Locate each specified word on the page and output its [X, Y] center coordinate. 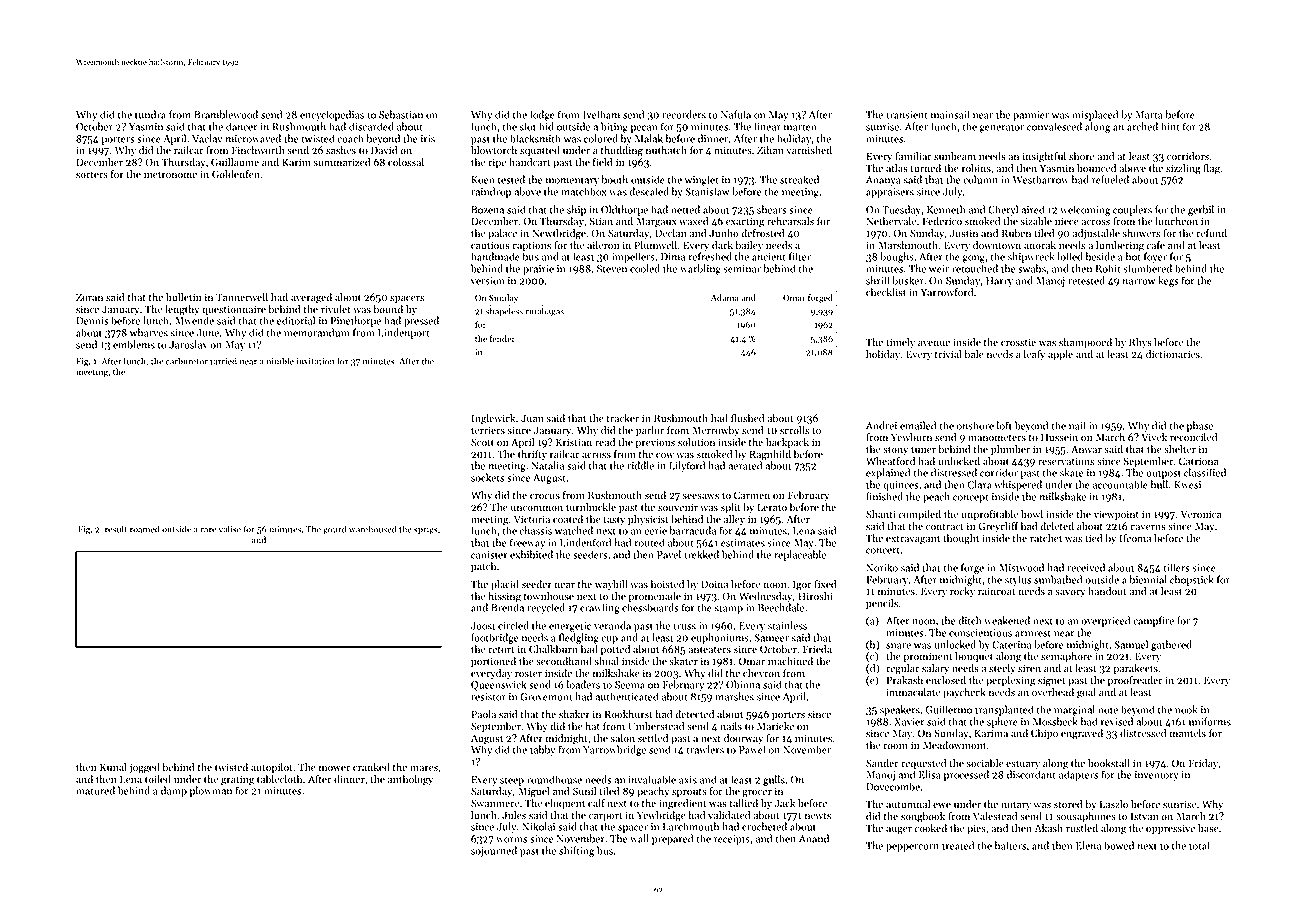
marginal [1074, 710]
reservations [1066, 461]
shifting [576, 851]
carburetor [187, 361]
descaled [649, 191]
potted [615, 650]
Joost [483, 626]
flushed [747, 418]
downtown [997, 245]
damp [174, 791]
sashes [341, 150]
